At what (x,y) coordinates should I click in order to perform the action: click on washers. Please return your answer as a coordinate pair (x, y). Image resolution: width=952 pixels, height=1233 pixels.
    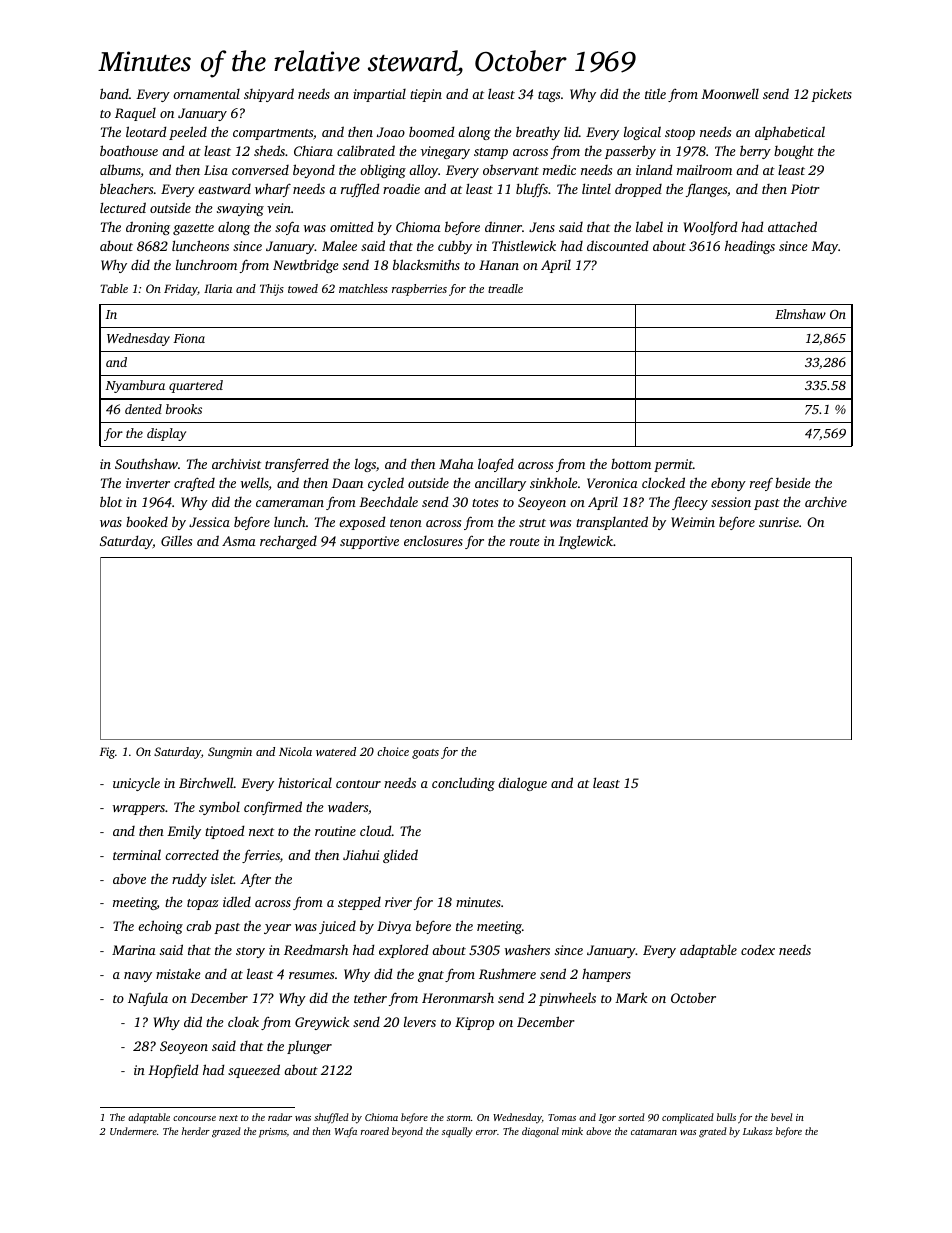
    Looking at the image, I should click on (527, 949).
